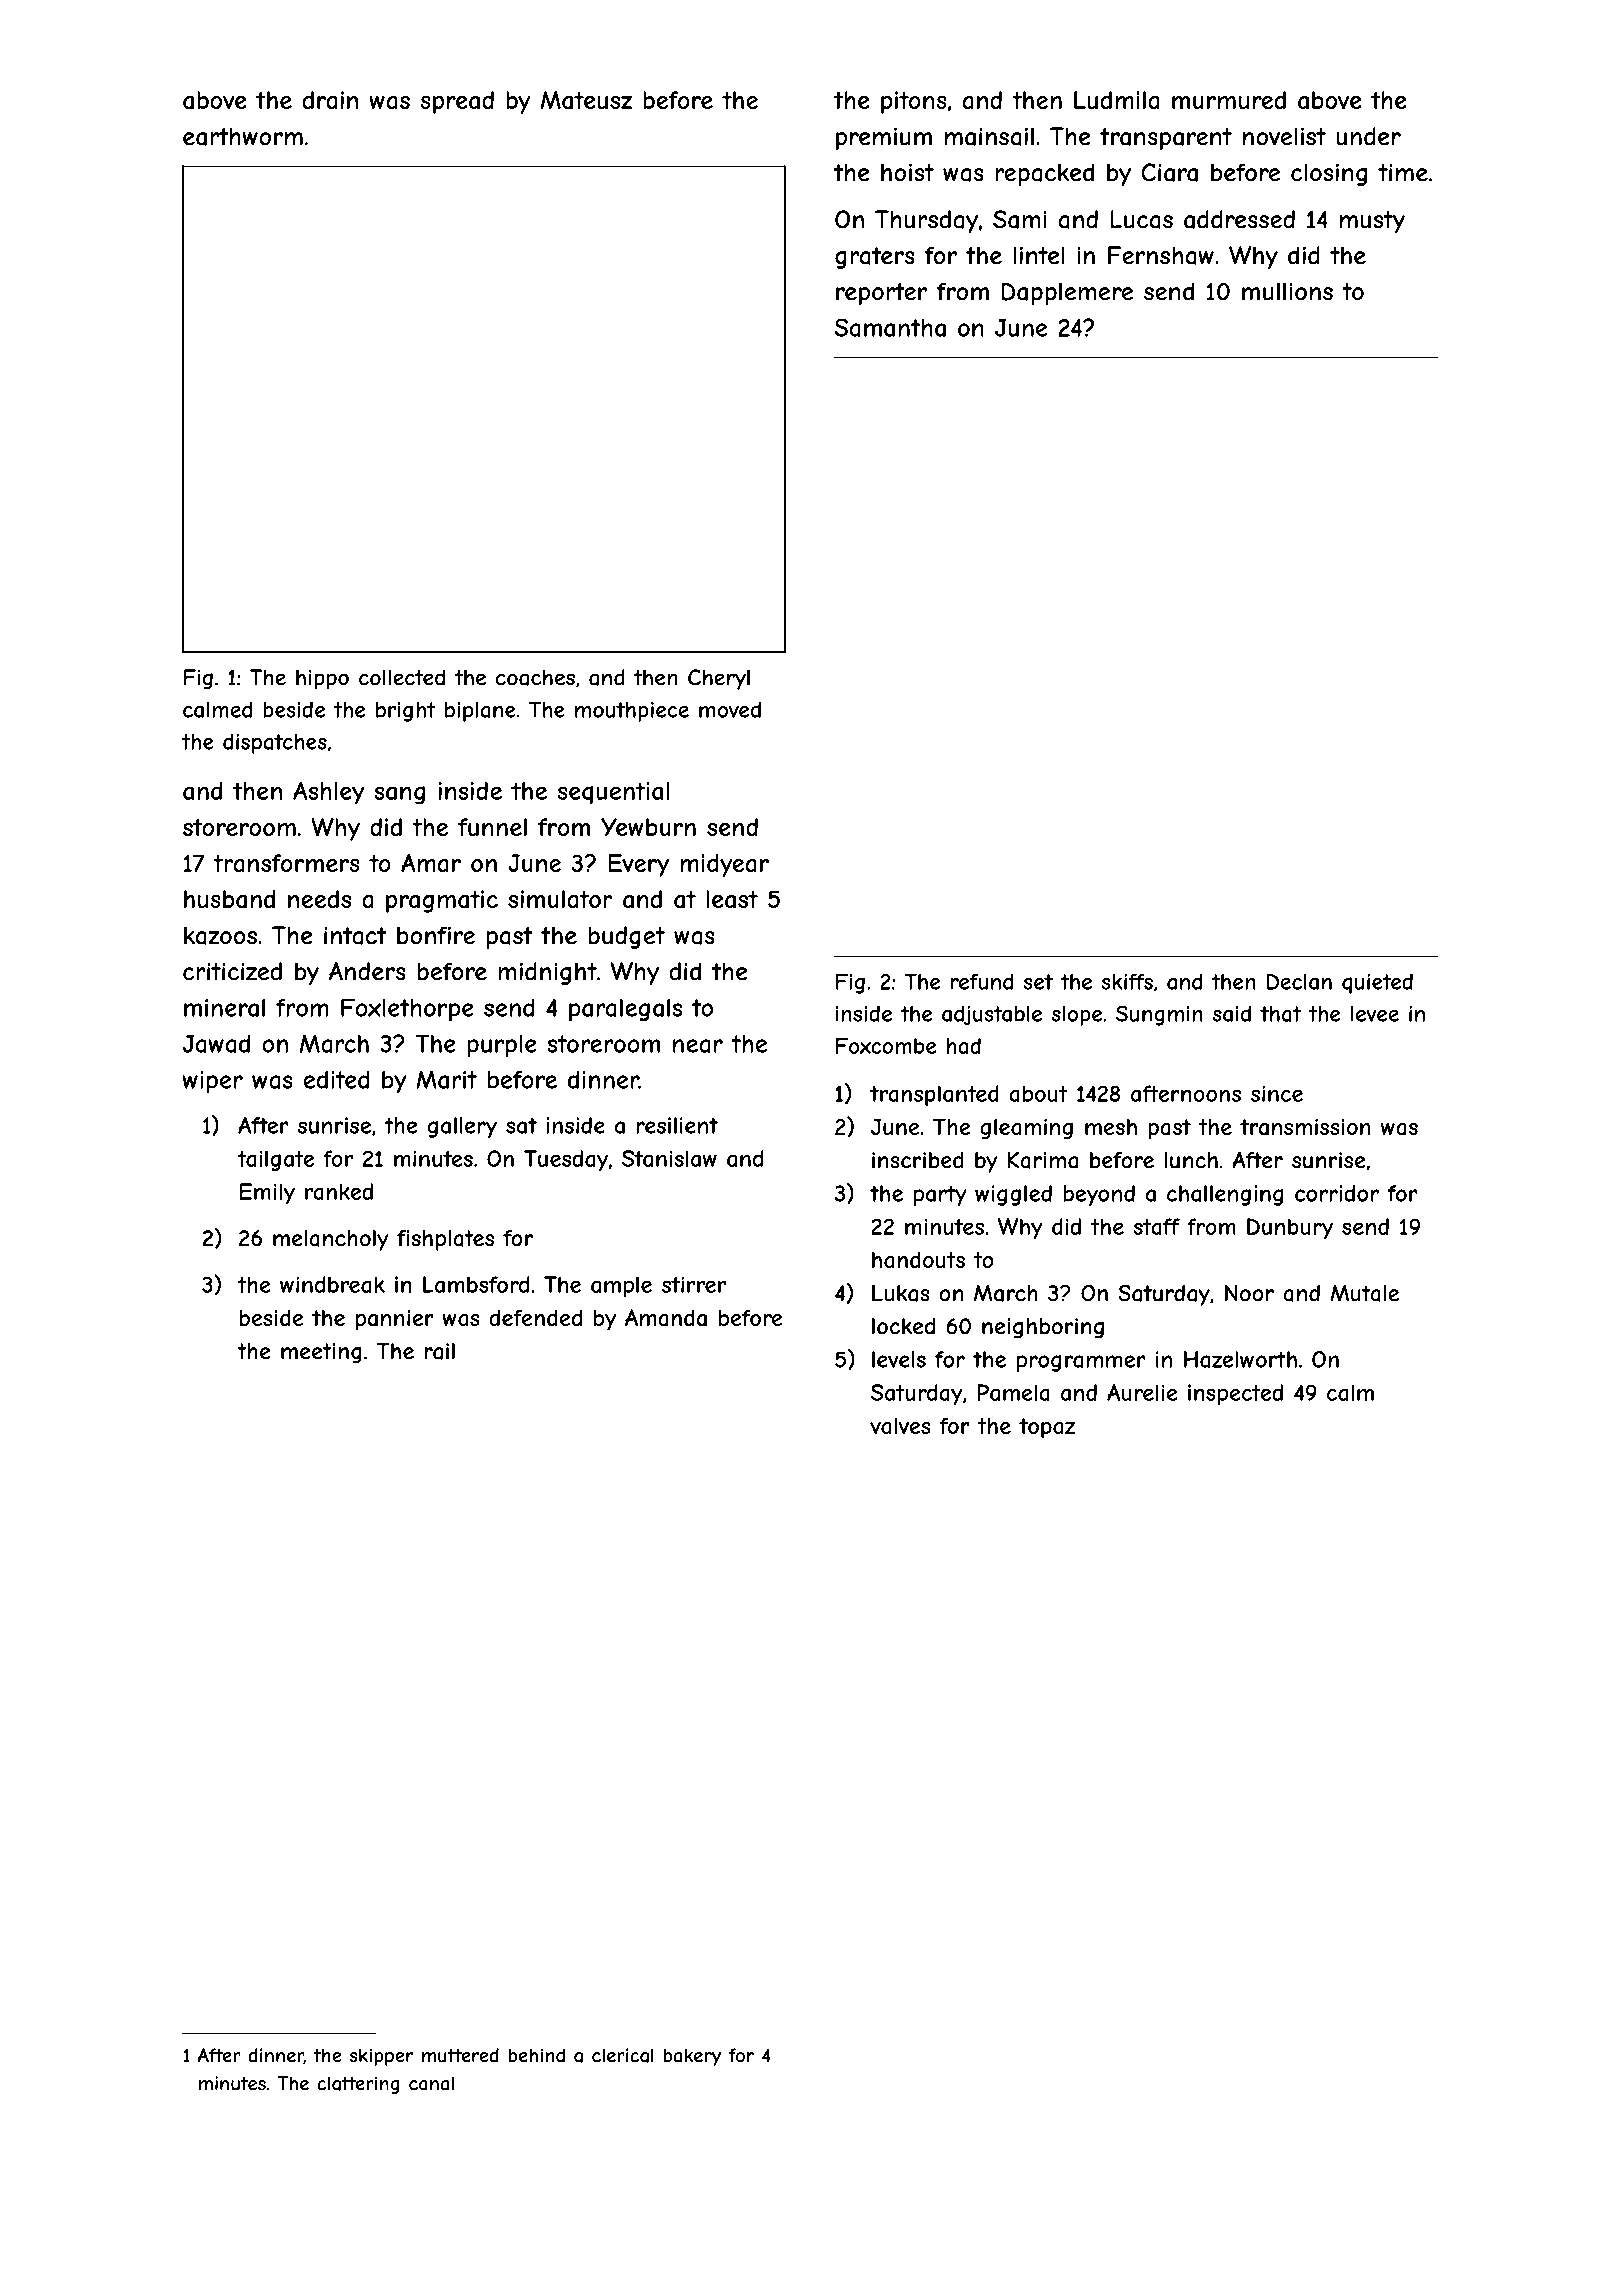  What do you see at coordinates (381, 2057) in the page?
I see `skipper` at bounding box center [381, 2057].
